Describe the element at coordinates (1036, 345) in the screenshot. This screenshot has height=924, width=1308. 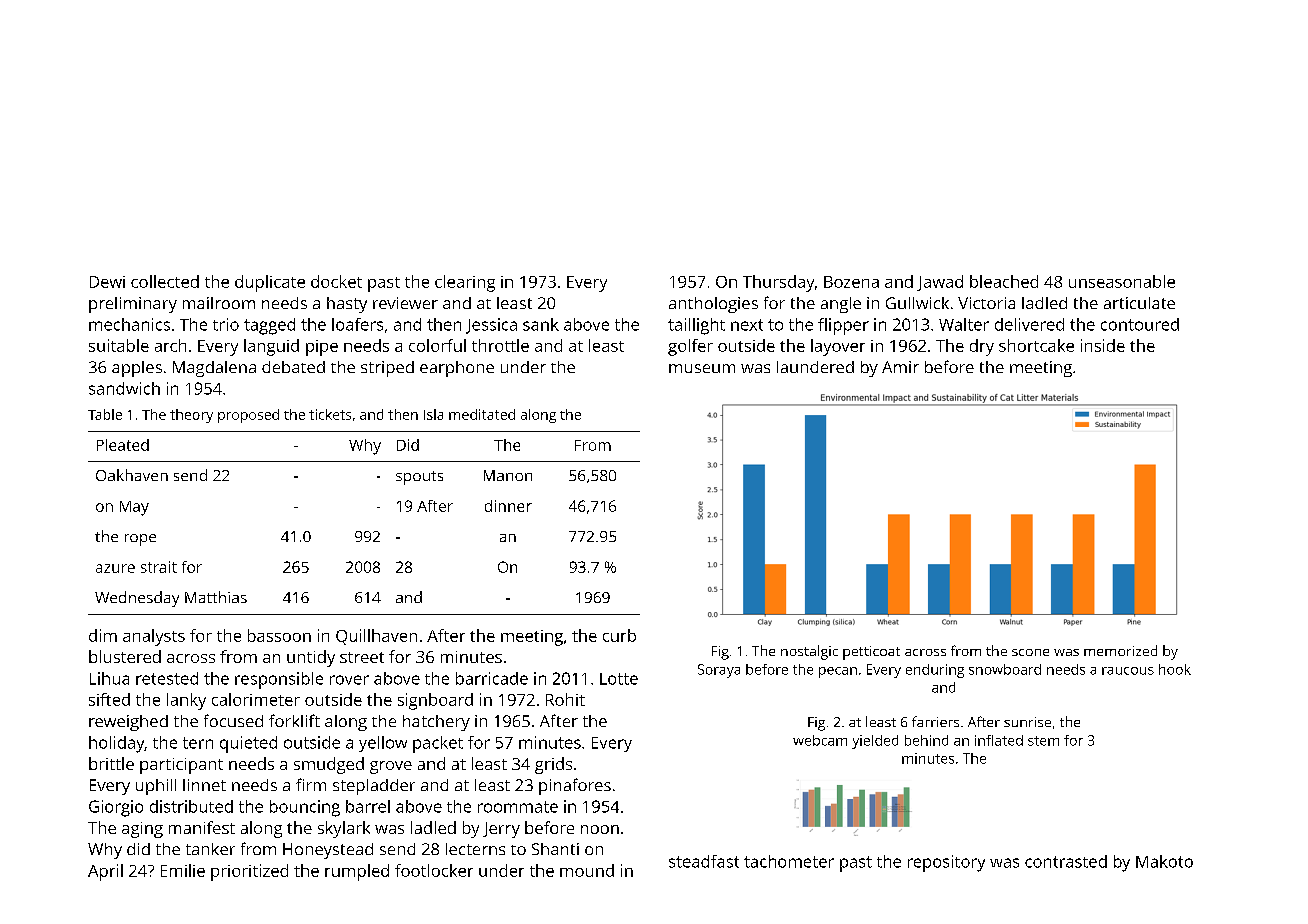
I see `shortcake` at that location.
